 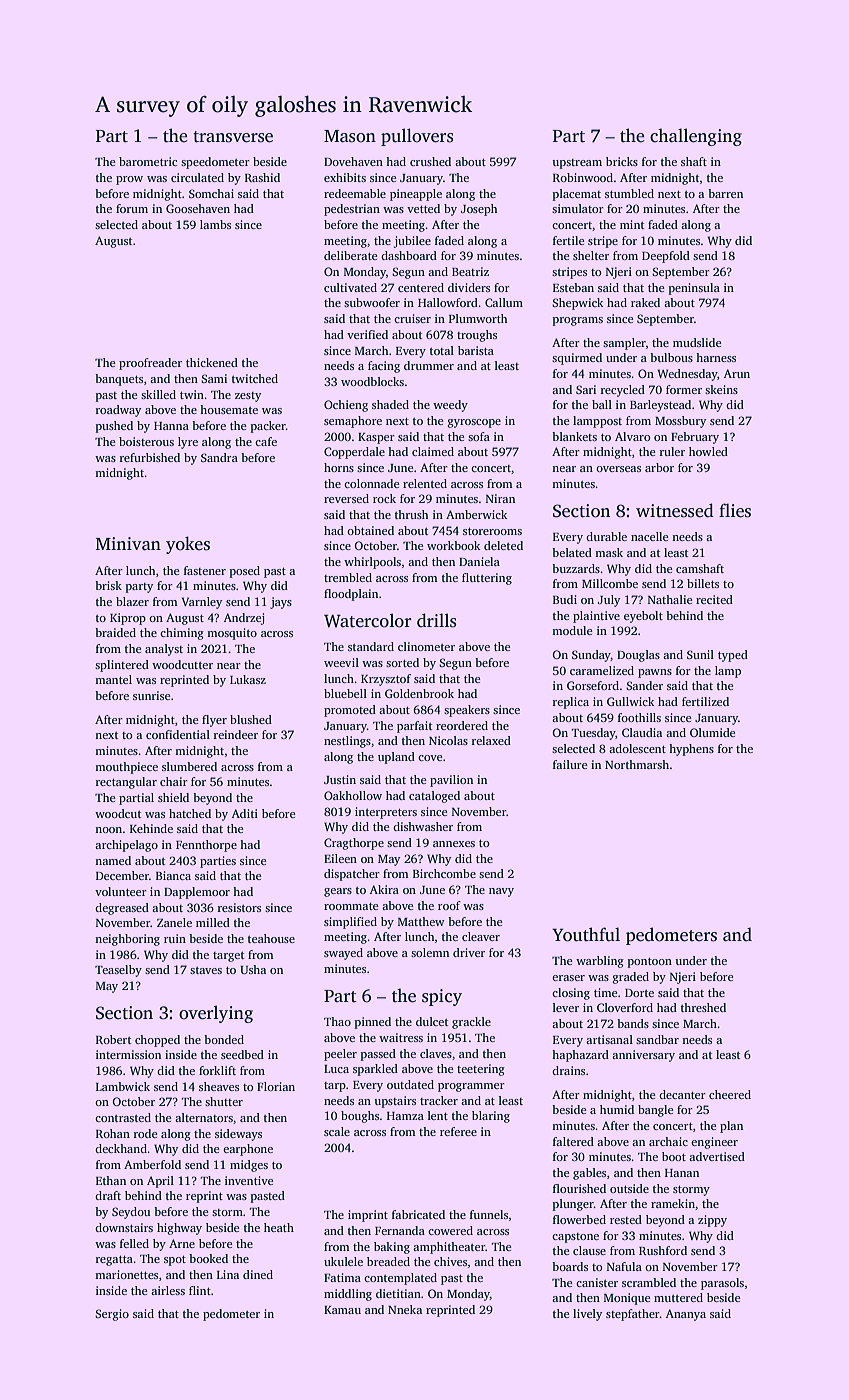 What do you see at coordinates (233, 137) in the screenshot?
I see `transverse` at bounding box center [233, 137].
